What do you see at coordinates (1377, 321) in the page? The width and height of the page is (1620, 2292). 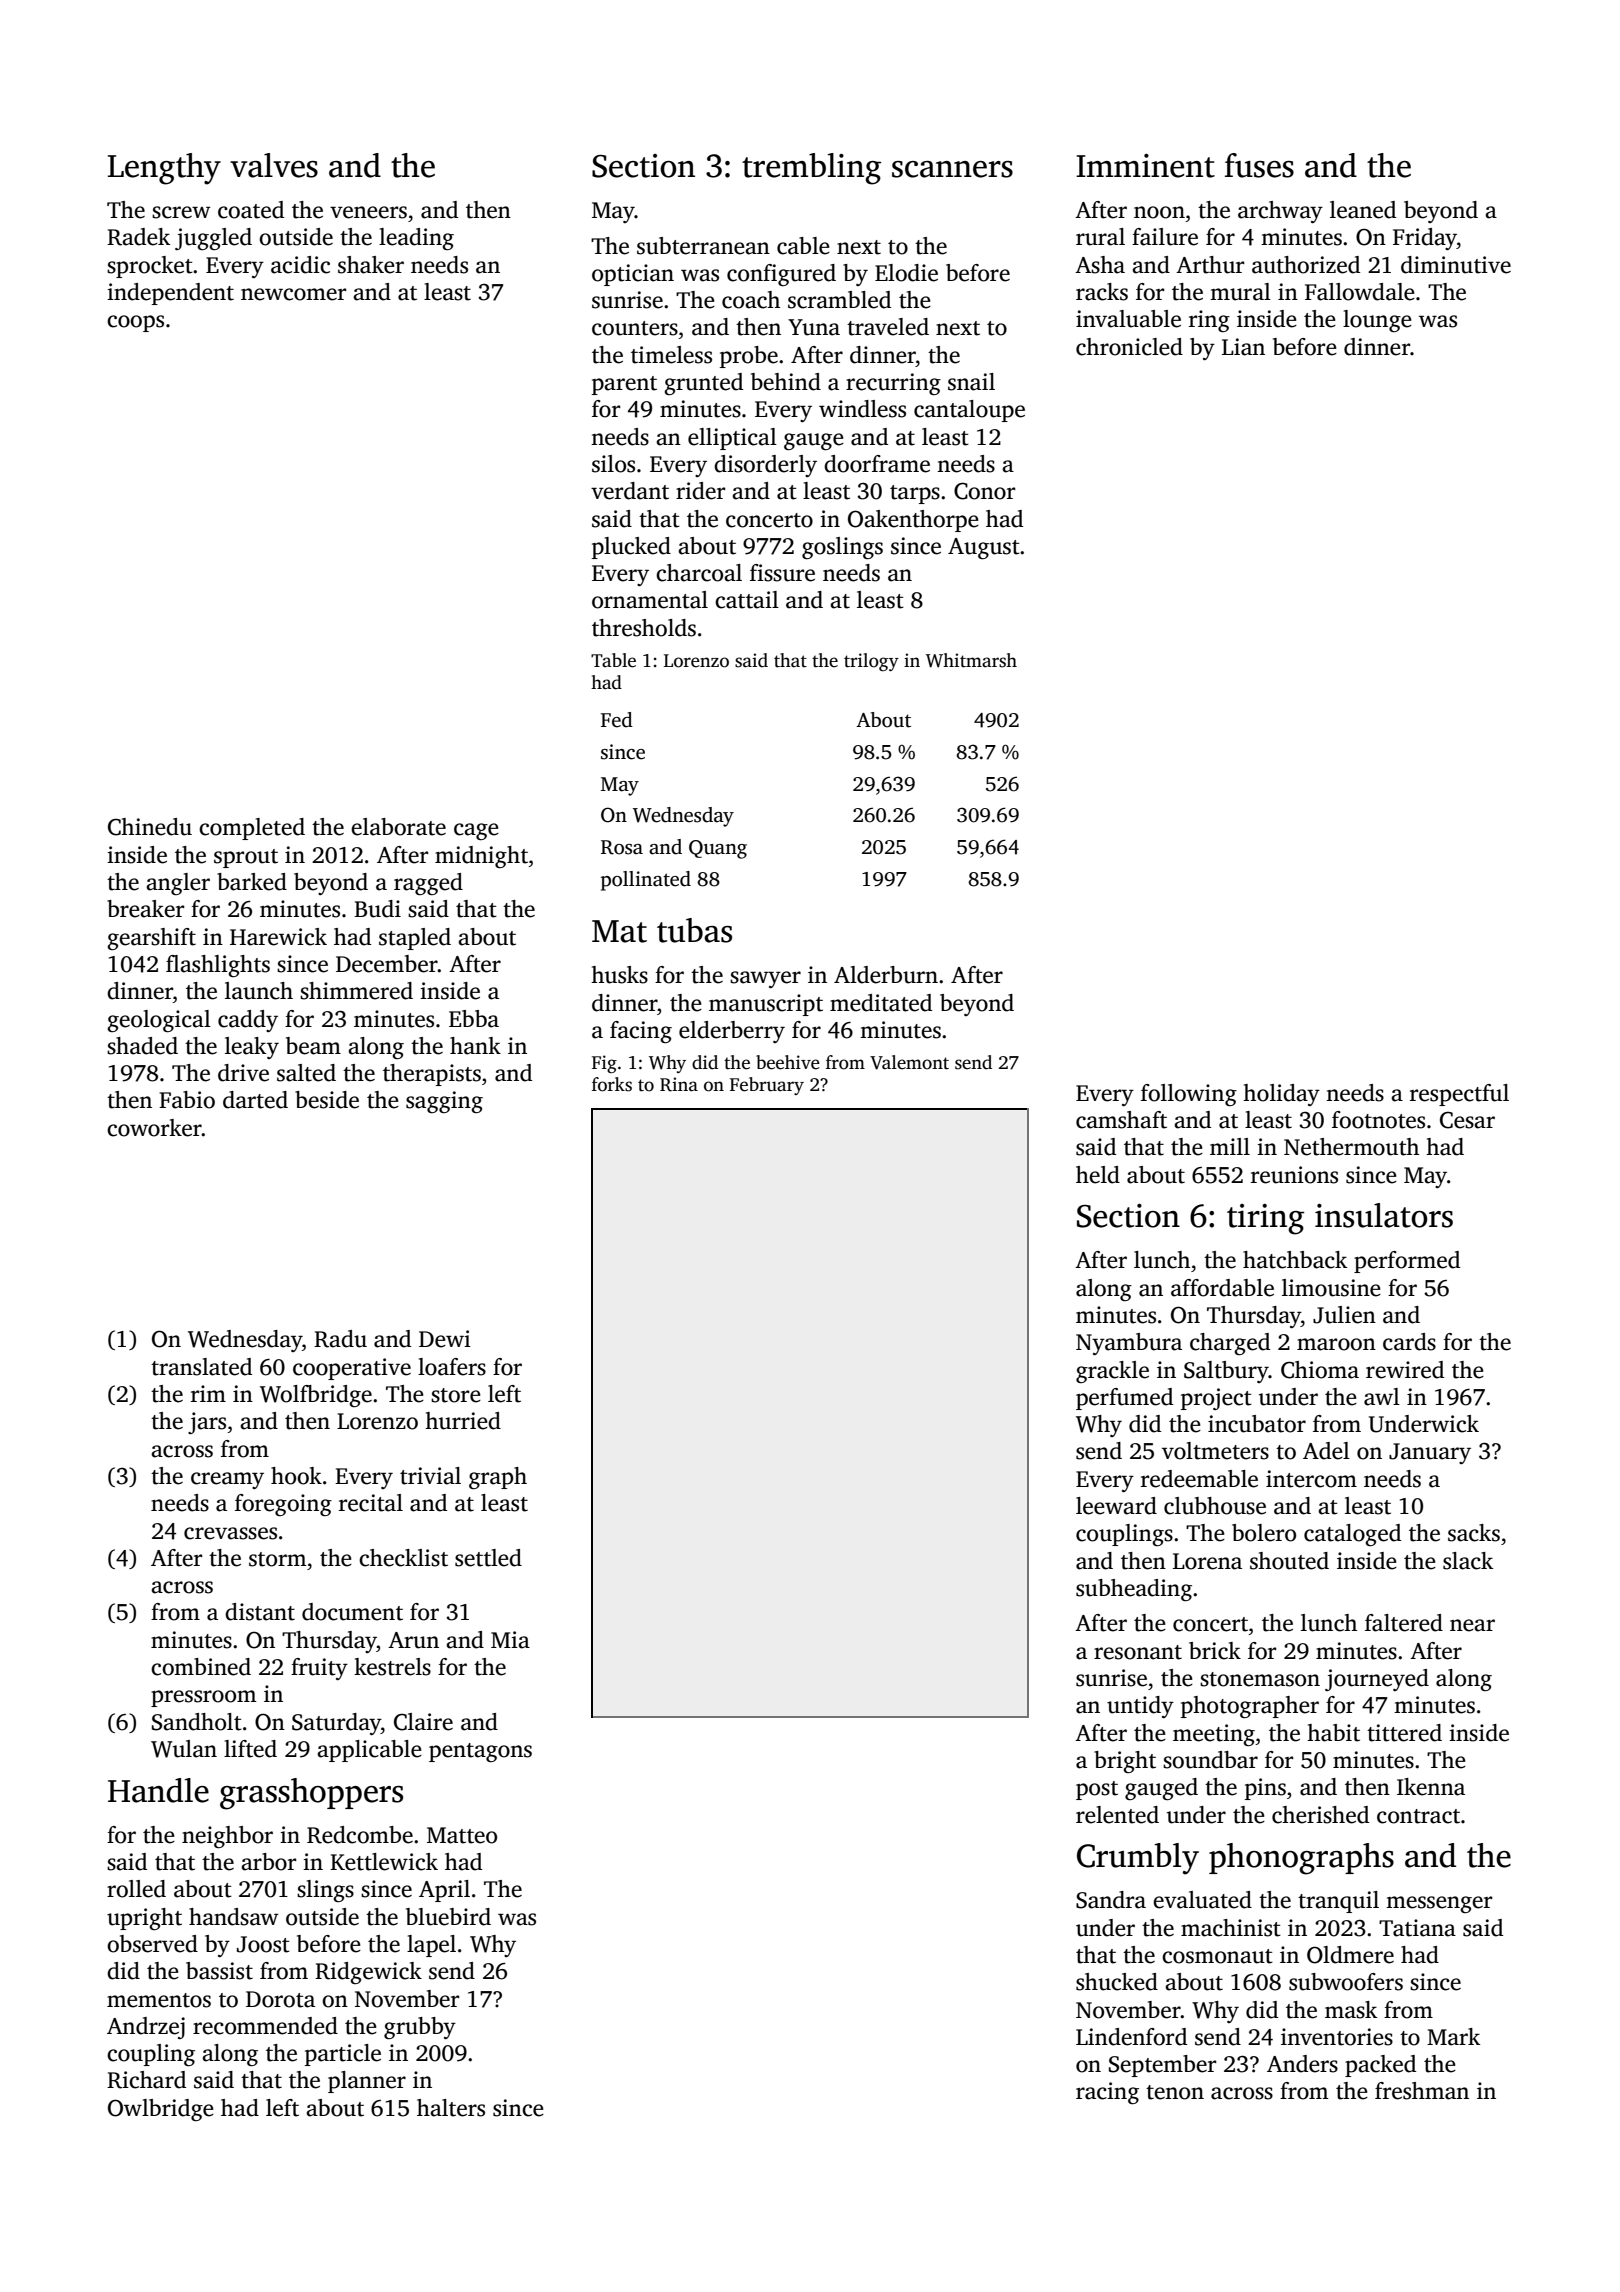 I see `lounge` at bounding box center [1377, 321].
